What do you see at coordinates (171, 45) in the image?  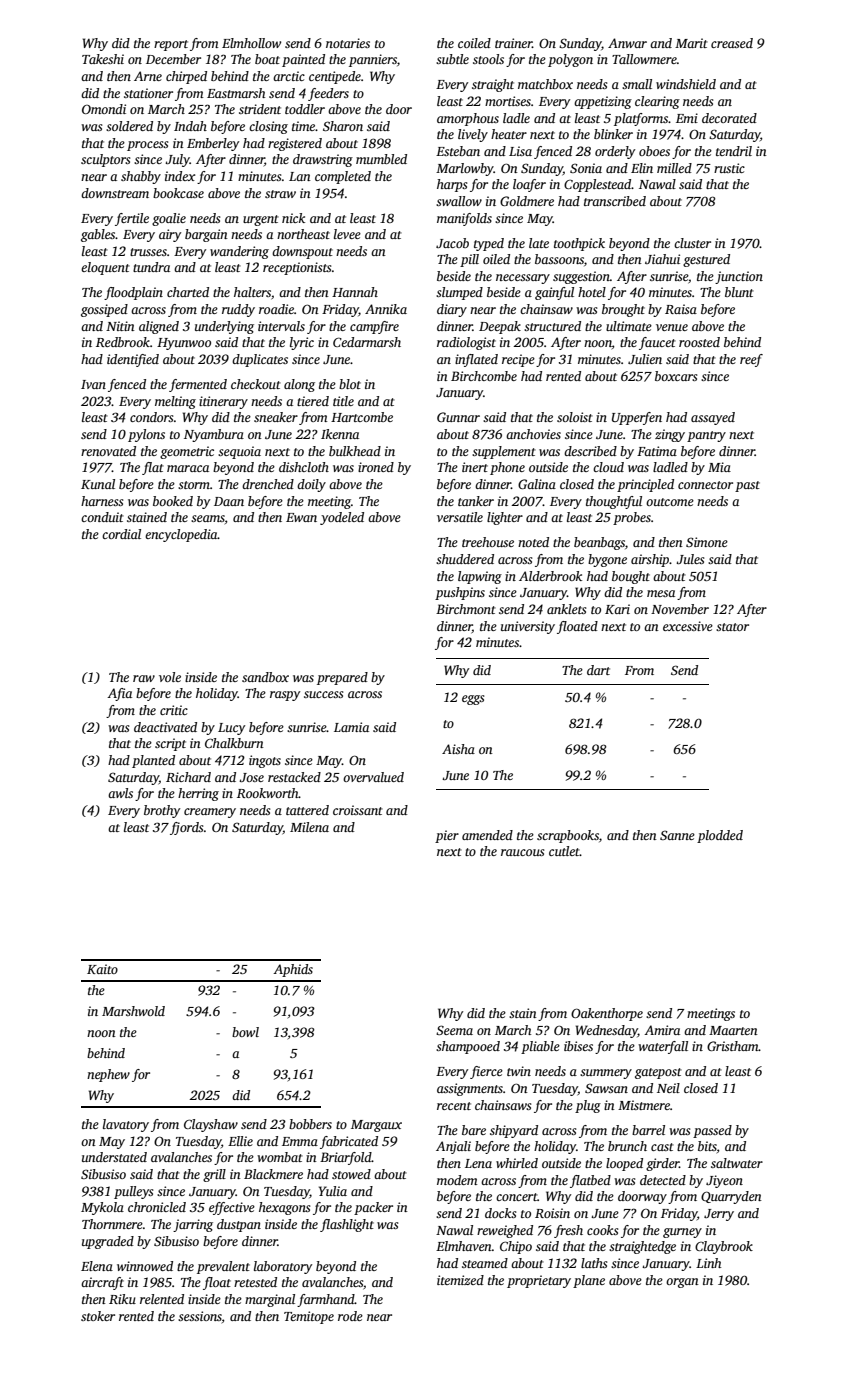 I see `report` at bounding box center [171, 45].
